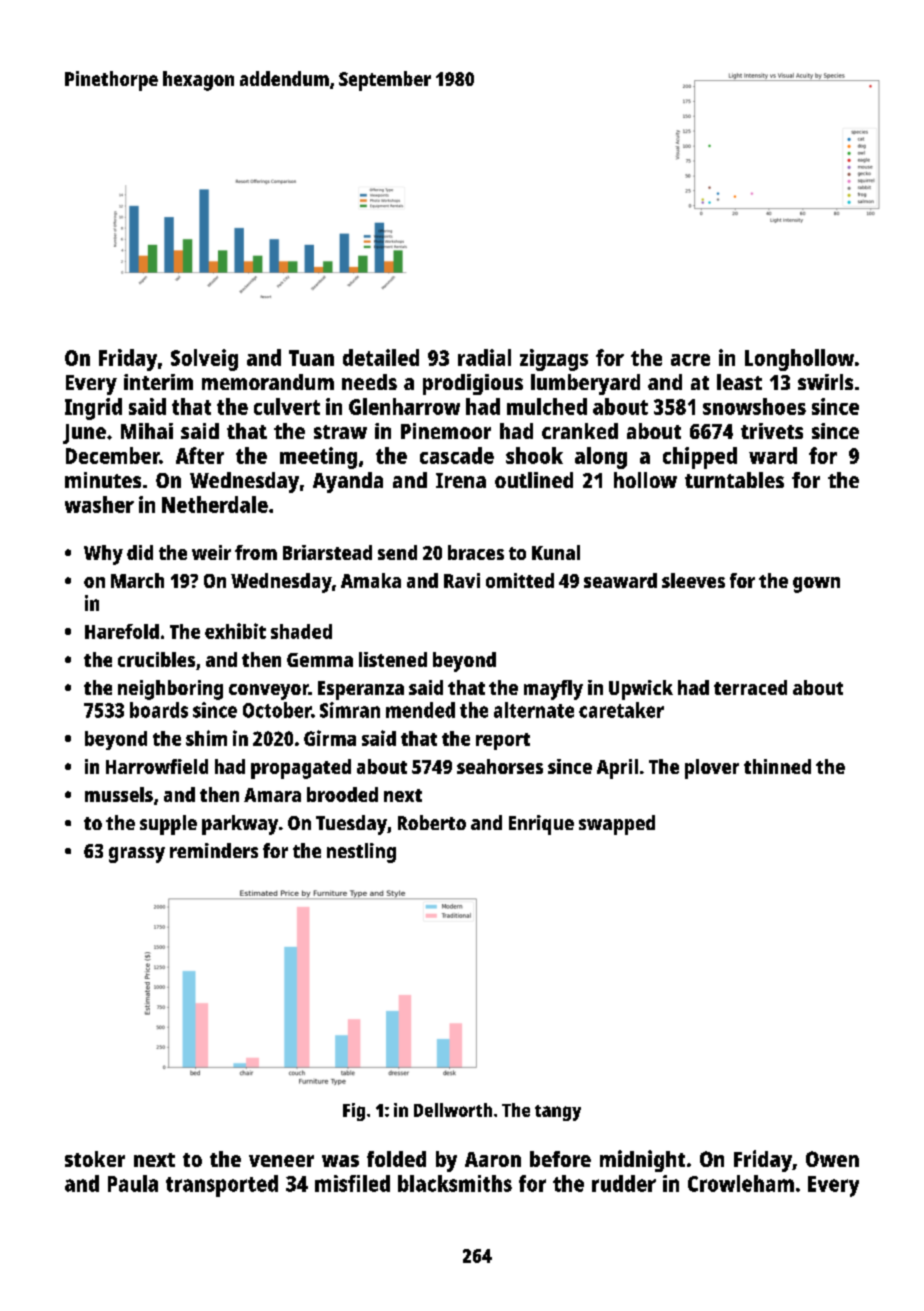 The image size is (924, 1311). I want to click on interim, so click(158, 382).
